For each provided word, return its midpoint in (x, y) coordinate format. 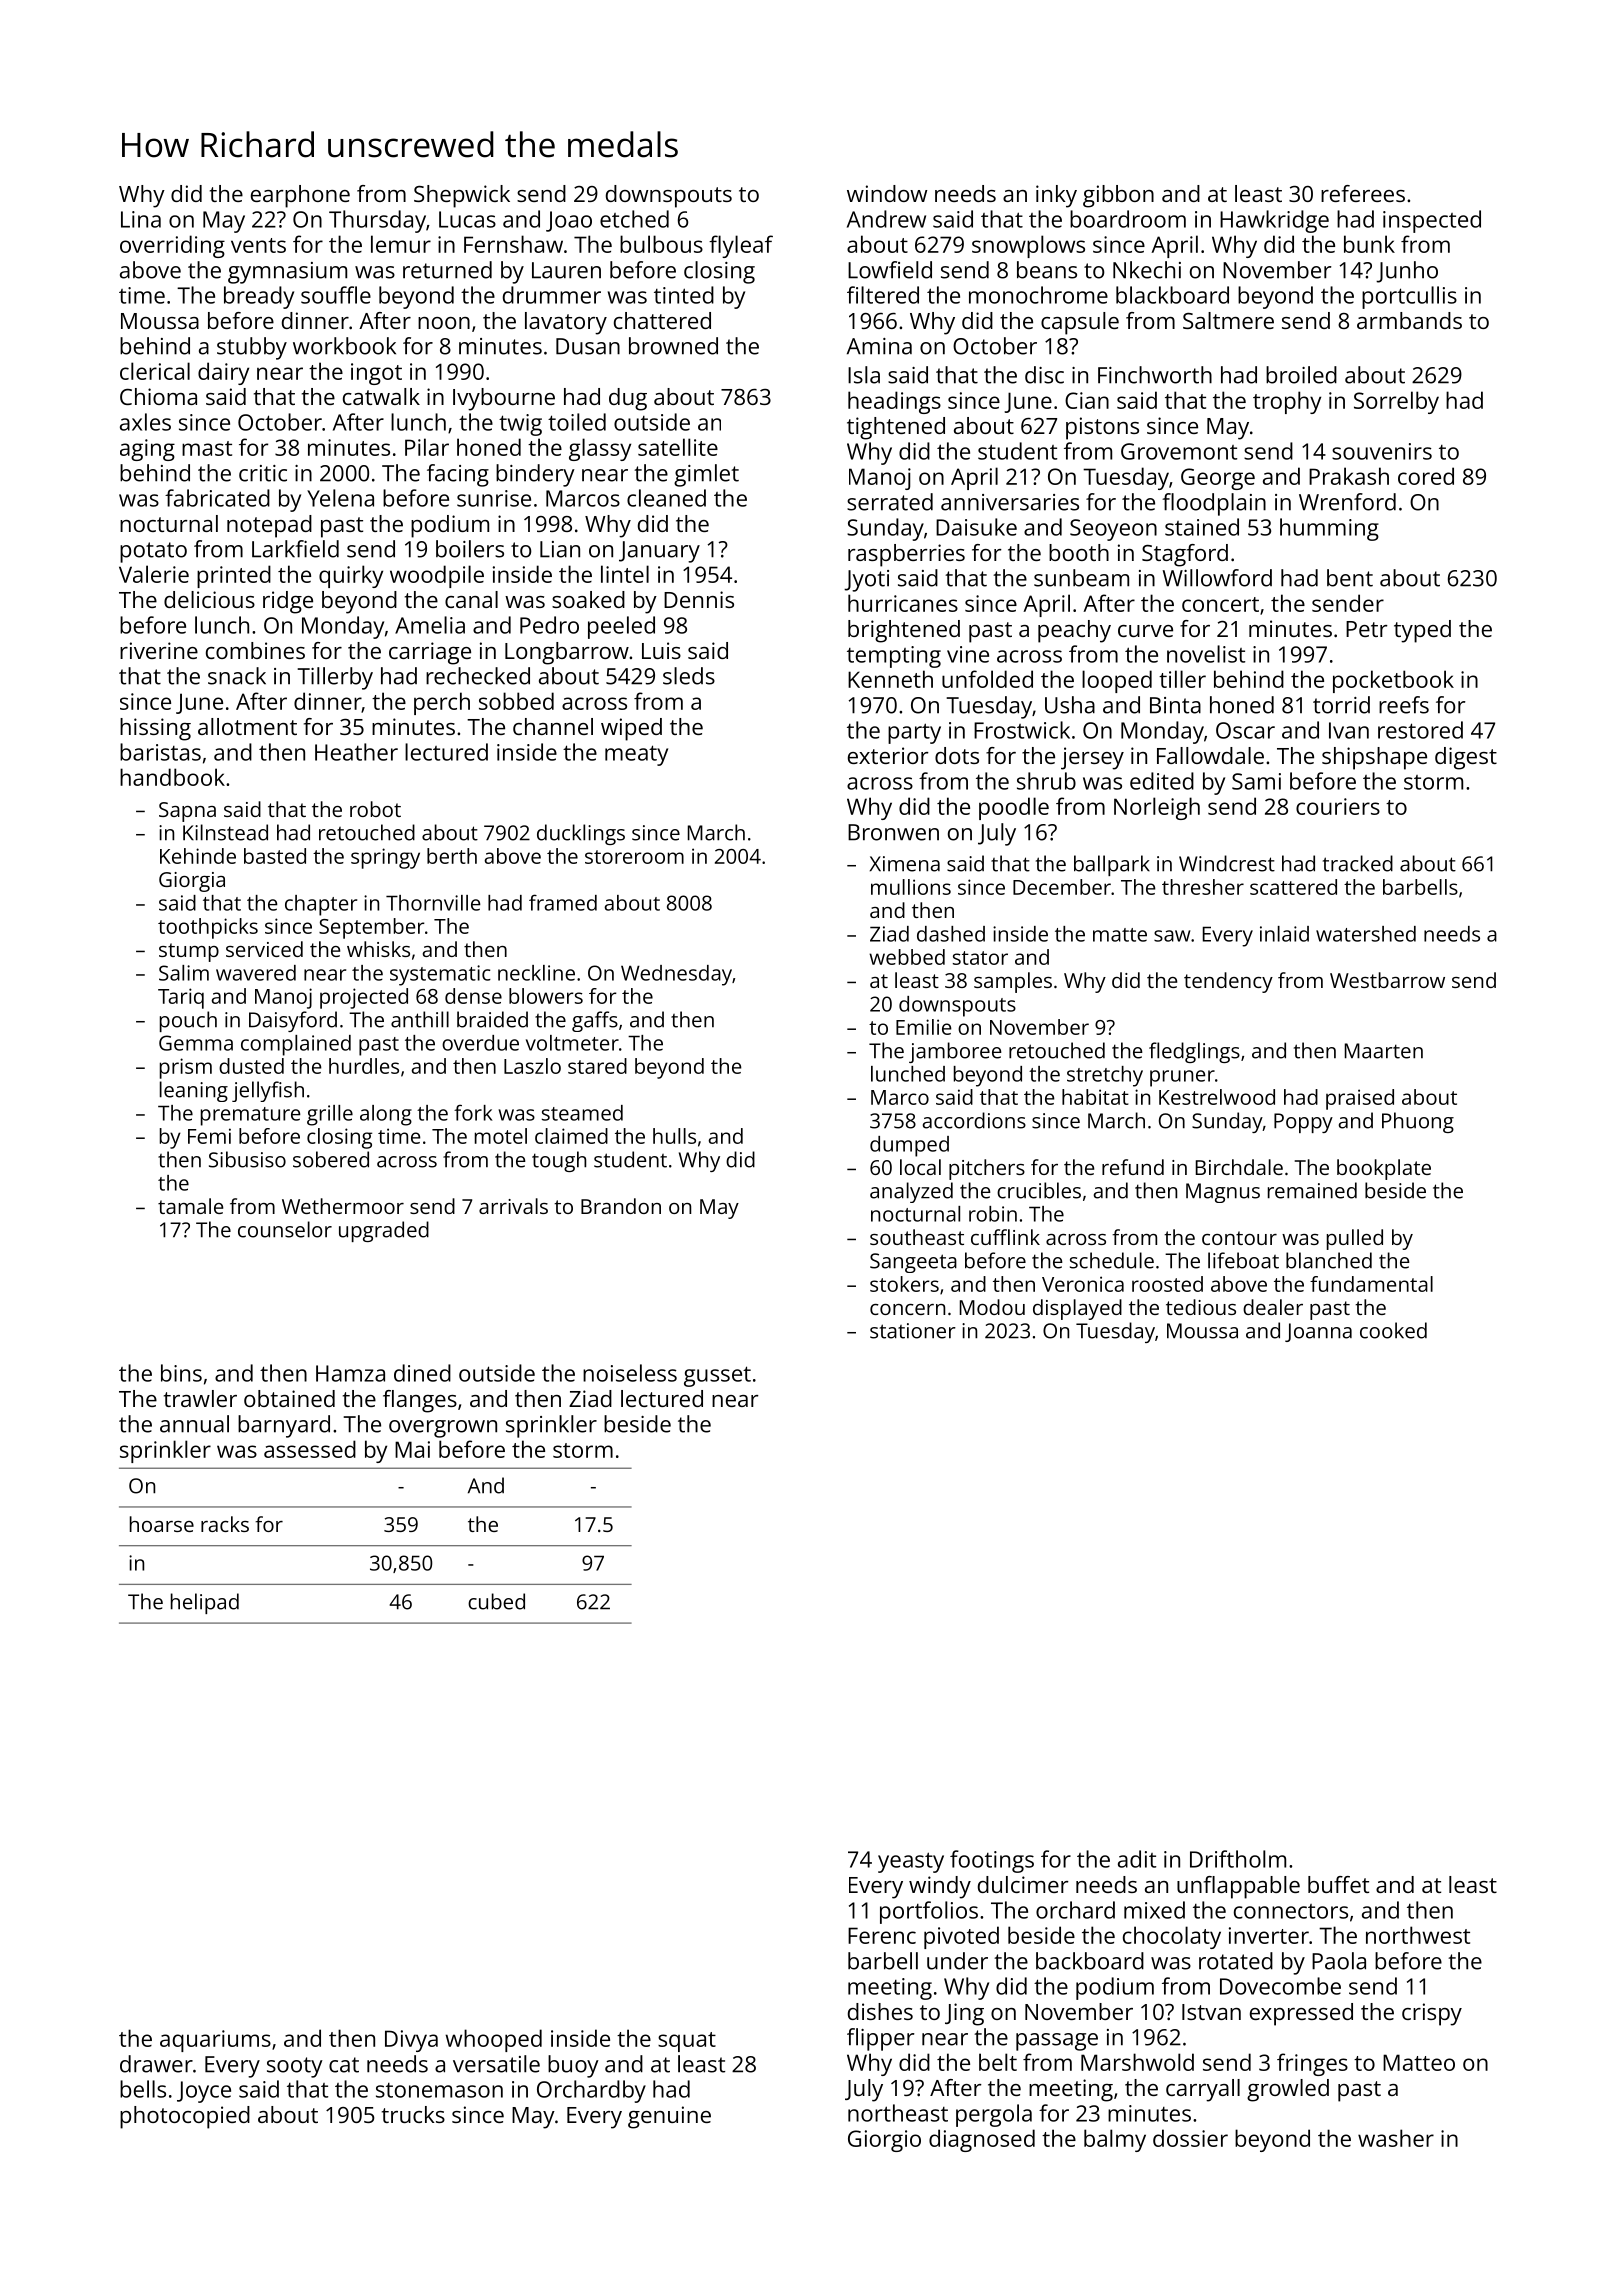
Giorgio (884, 2141)
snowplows (1028, 246)
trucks (413, 2114)
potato (153, 552)
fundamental (1371, 1284)
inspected (1432, 221)
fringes (1312, 2064)
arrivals (513, 1206)
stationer (913, 1331)
